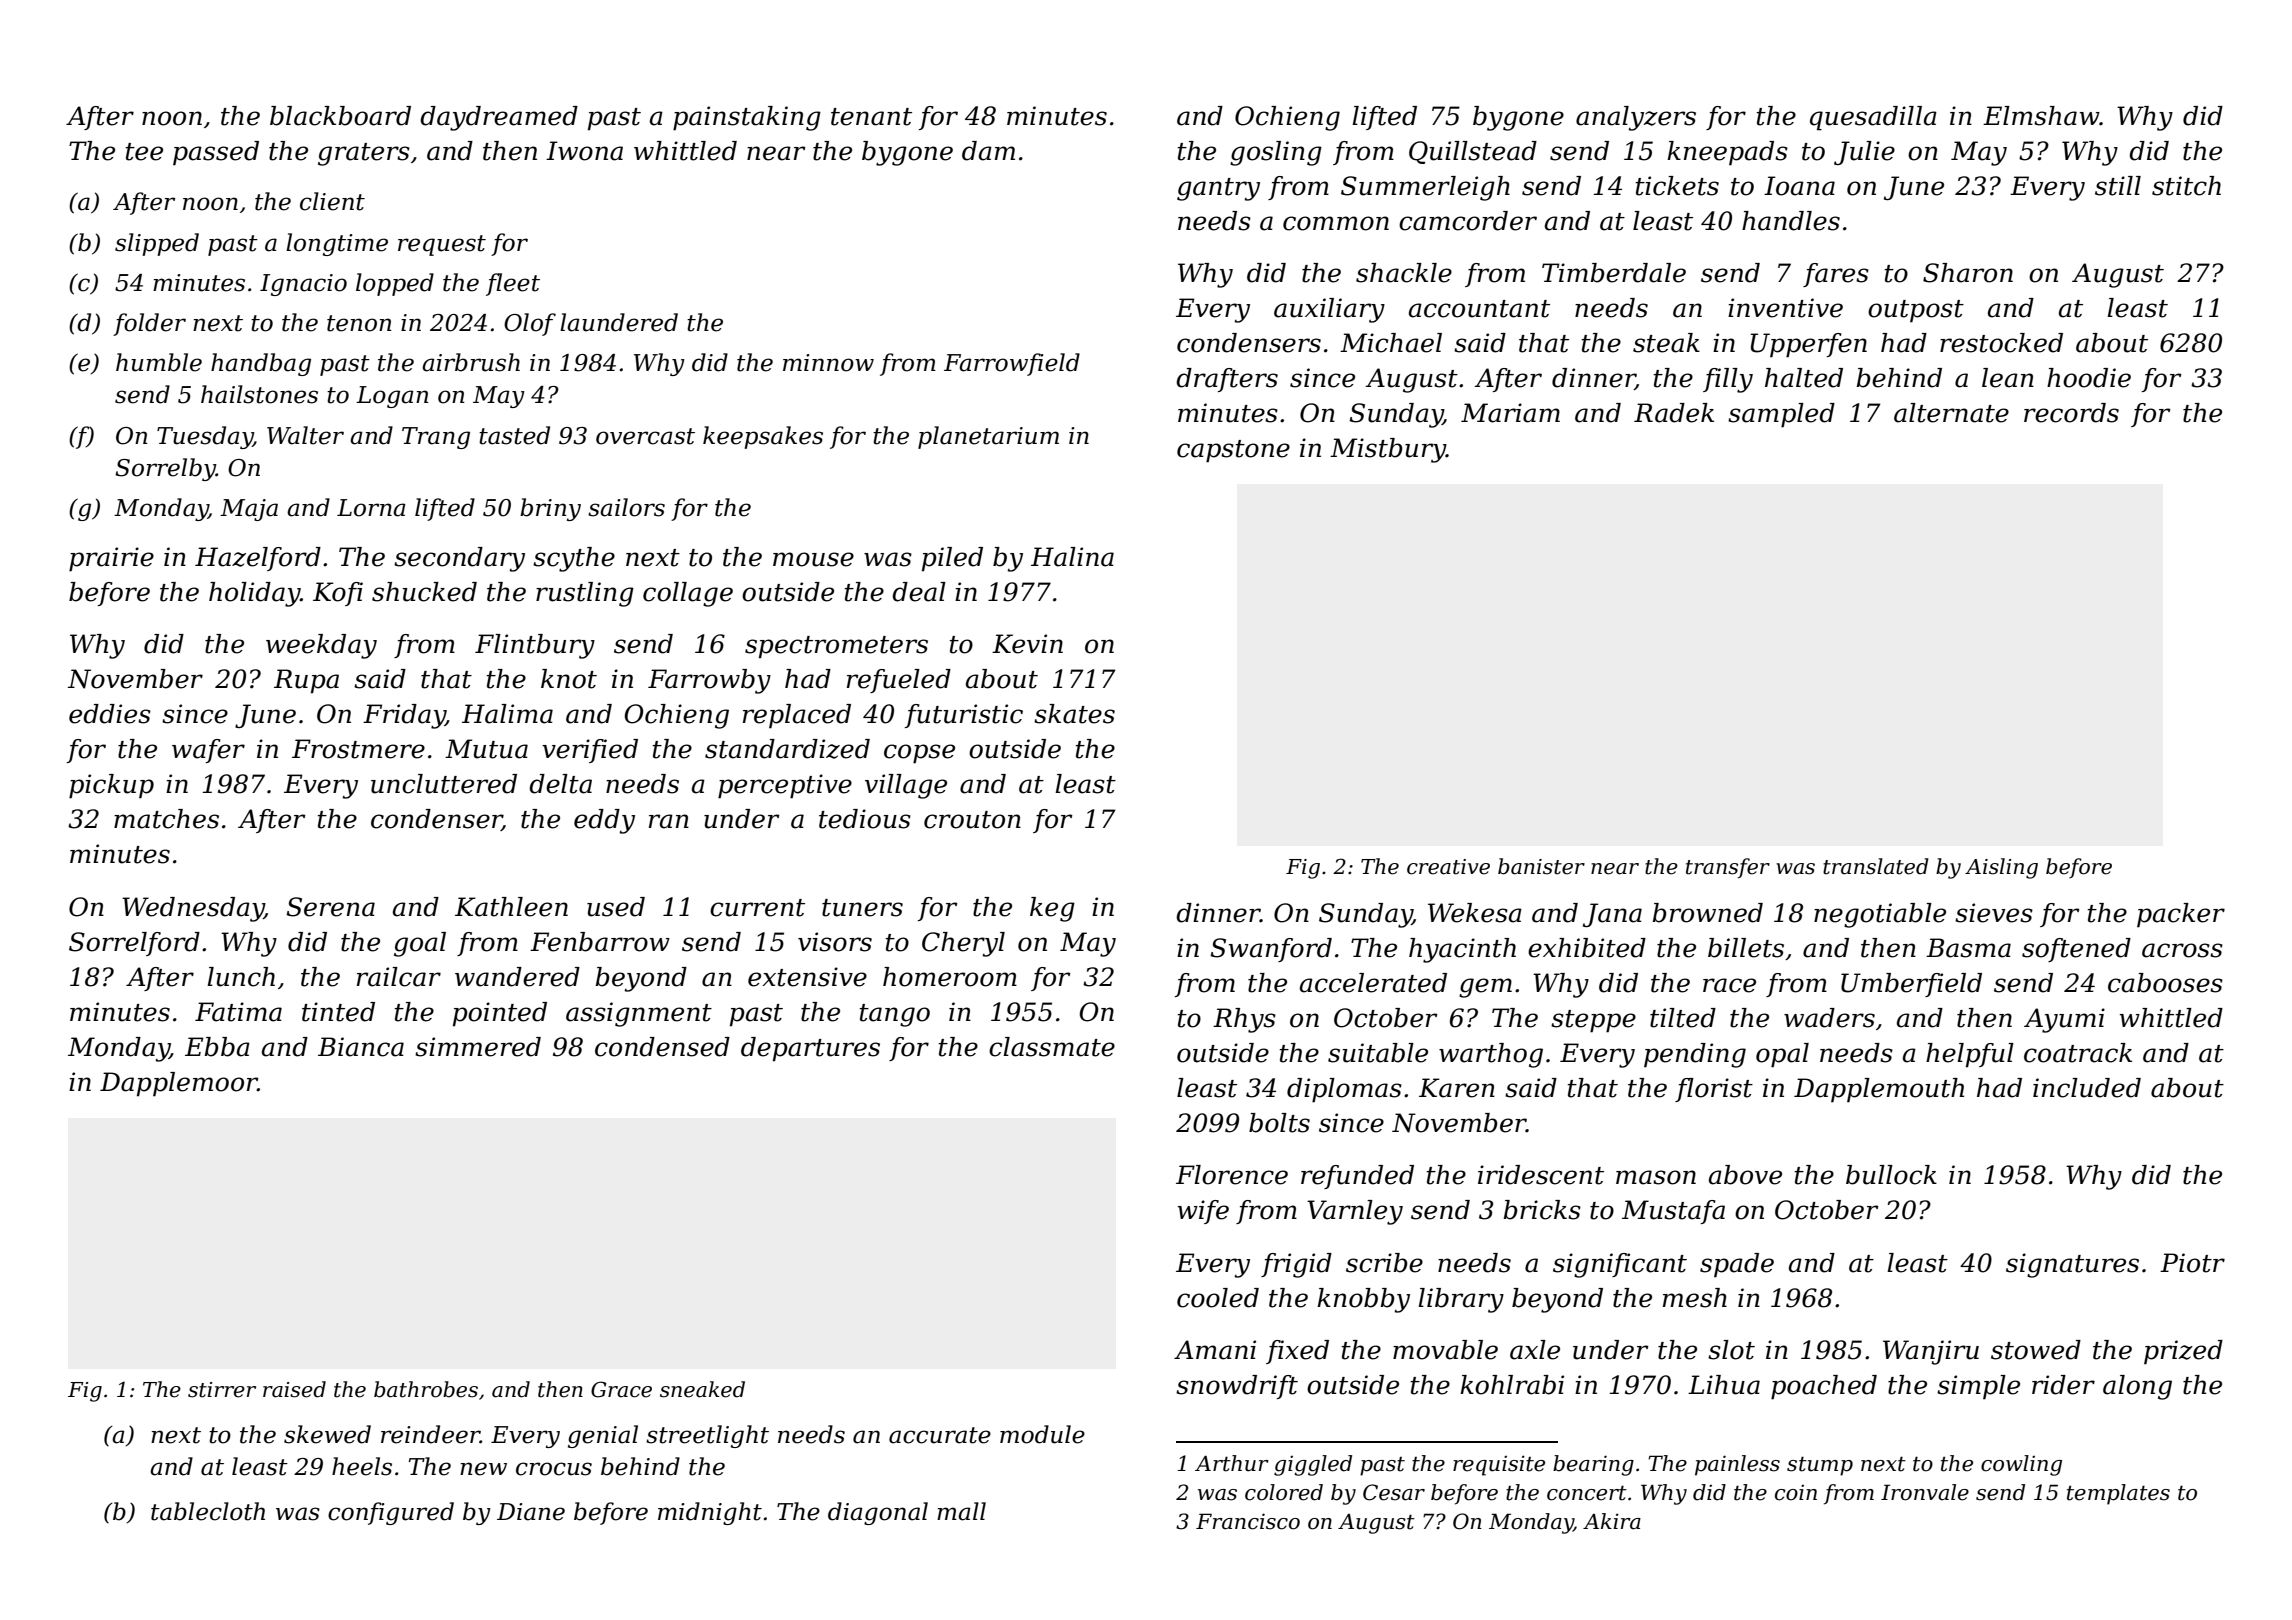  Describe the element at coordinates (895, 1015) in the page. I see `tango` at that location.
